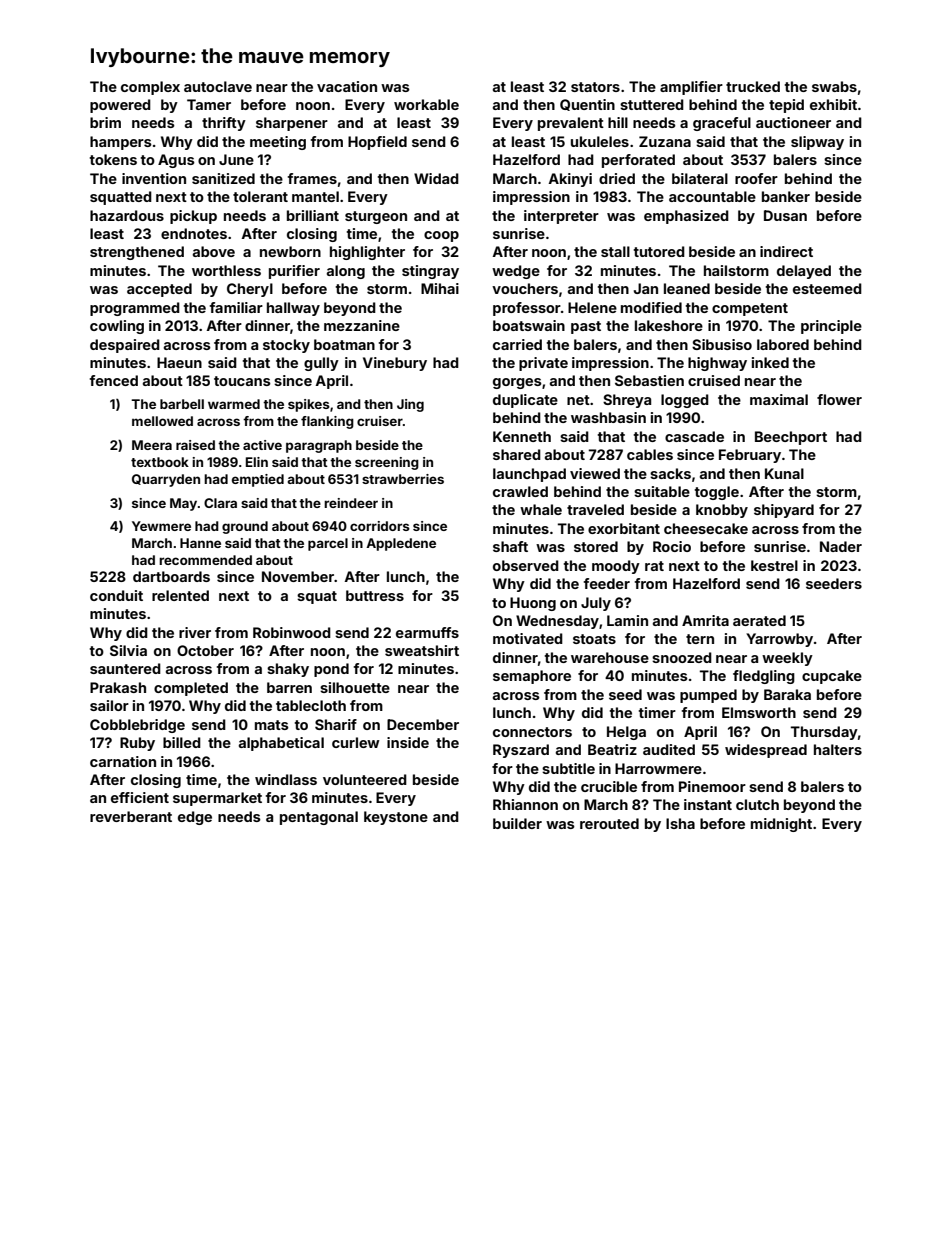  I want to click on delayed, so click(804, 272).
